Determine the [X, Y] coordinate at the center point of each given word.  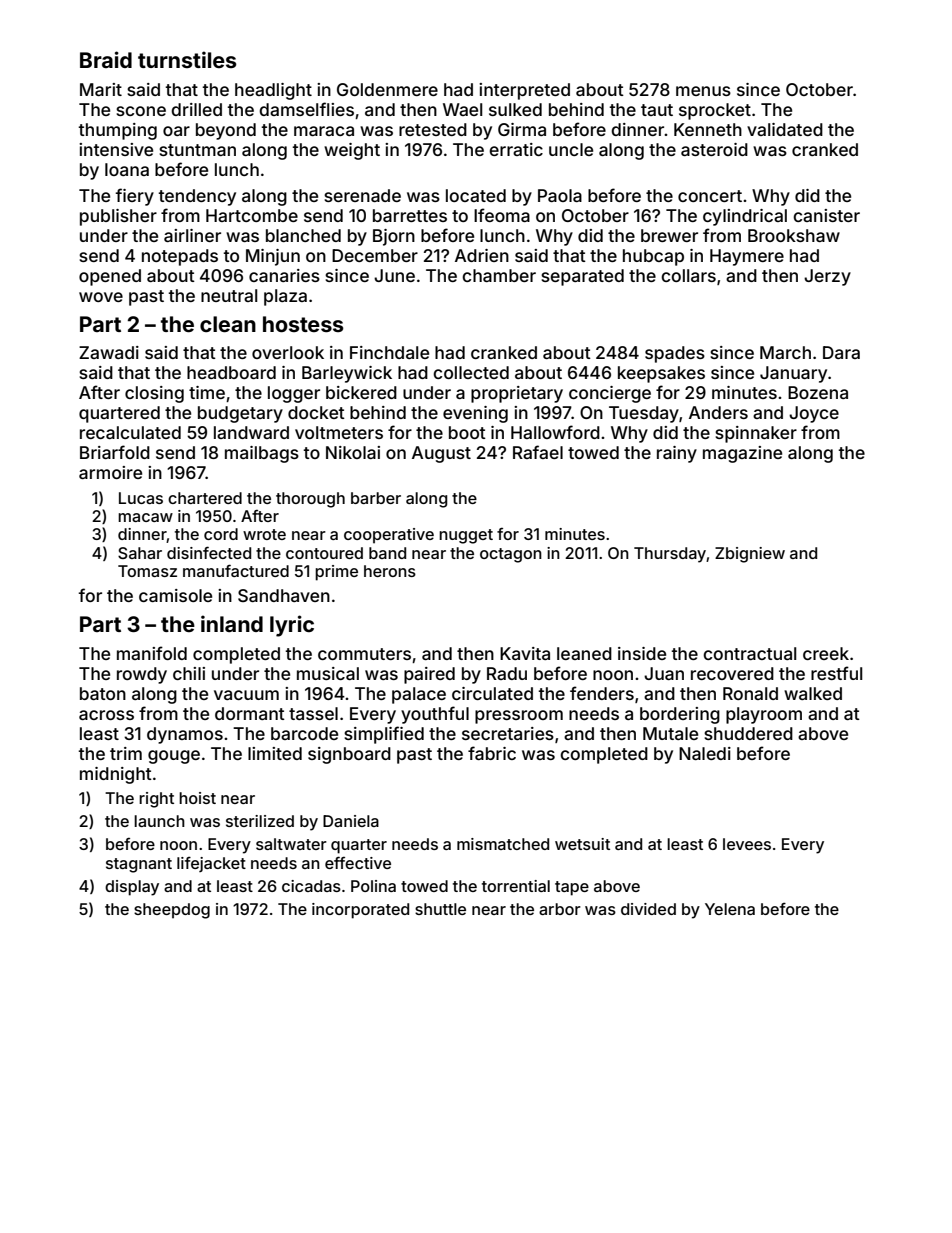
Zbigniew [750, 555]
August [441, 454]
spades [675, 354]
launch [159, 821]
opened [110, 277]
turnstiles [187, 59]
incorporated [360, 911]
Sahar [140, 553]
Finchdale [389, 352]
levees [747, 844]
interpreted [524, 91]
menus [703, 91]
